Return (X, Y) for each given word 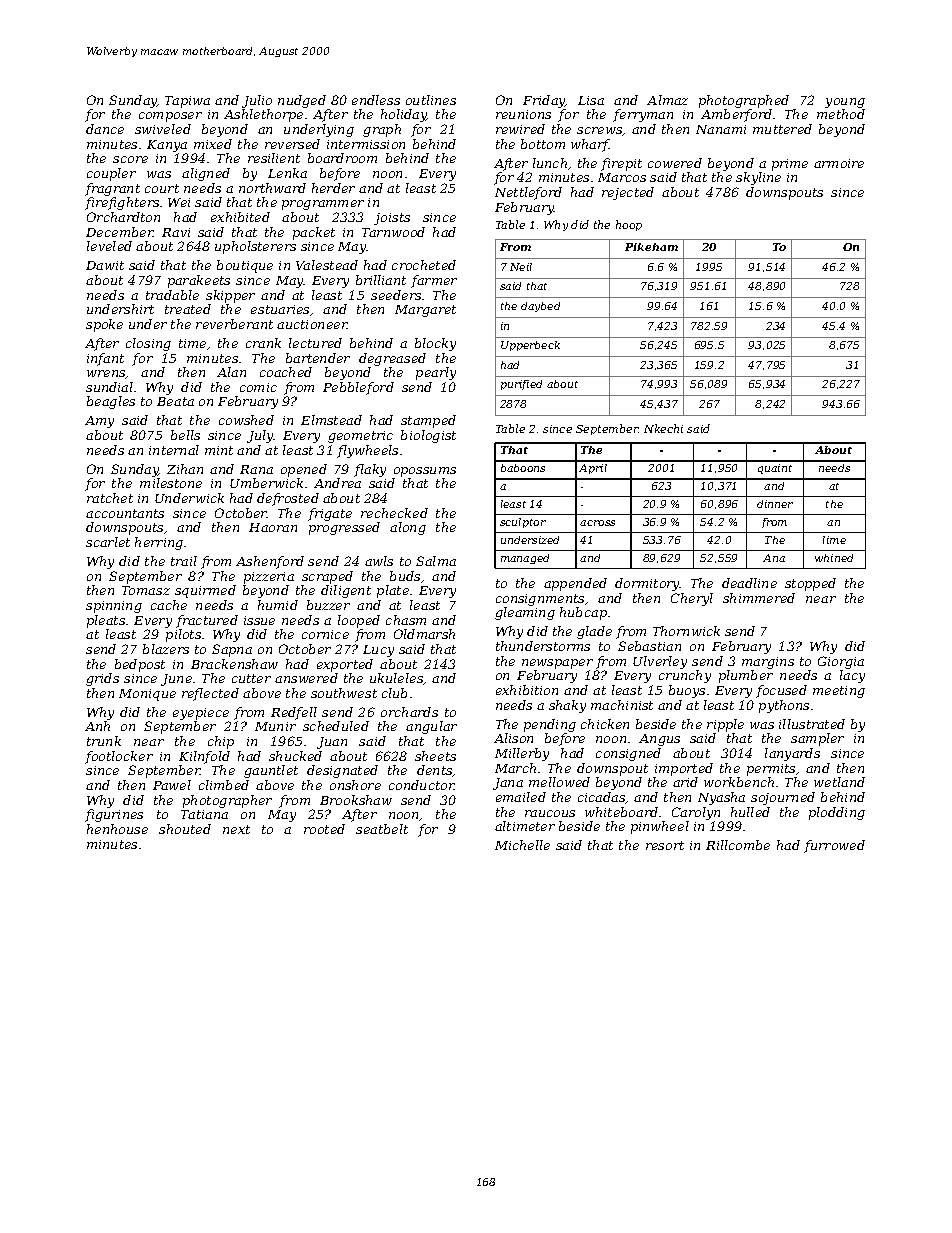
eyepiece (201, 714)
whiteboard (621, 812)
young (845, 103)
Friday (544, 101)
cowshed (246, 420)
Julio (257, 101)
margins (768, 663)
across (597, 523)
